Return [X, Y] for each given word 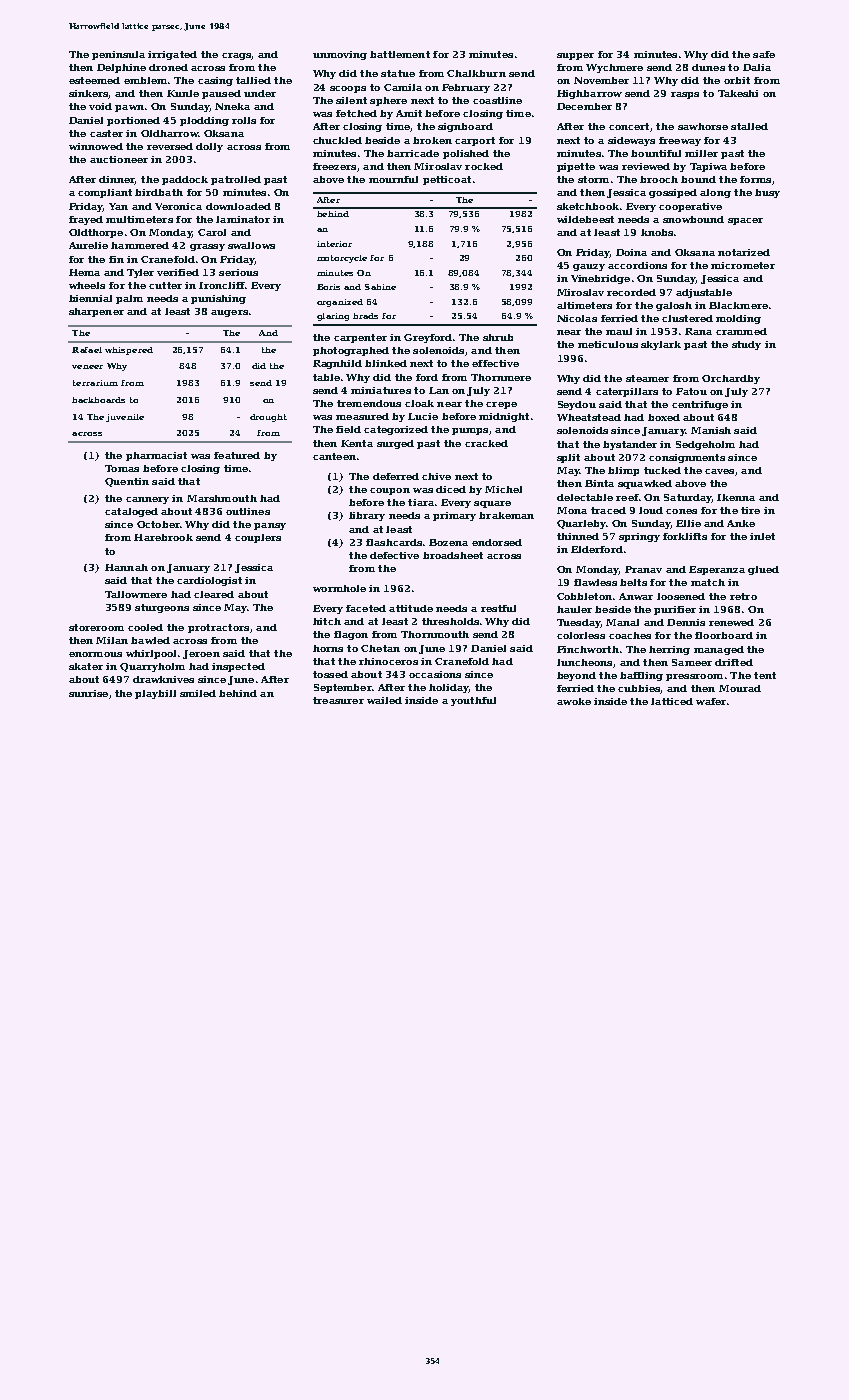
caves [719, 471]
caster [106, 133]
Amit [409, 113]
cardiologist [209, 581]
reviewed [646, 166]
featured [237, 455]
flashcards [394, 542]
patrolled [236, 180]
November [601, 80]
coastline [497, 100]
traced [608, 510]
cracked [486, 443]
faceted [366, 608]
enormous [95, 654]
